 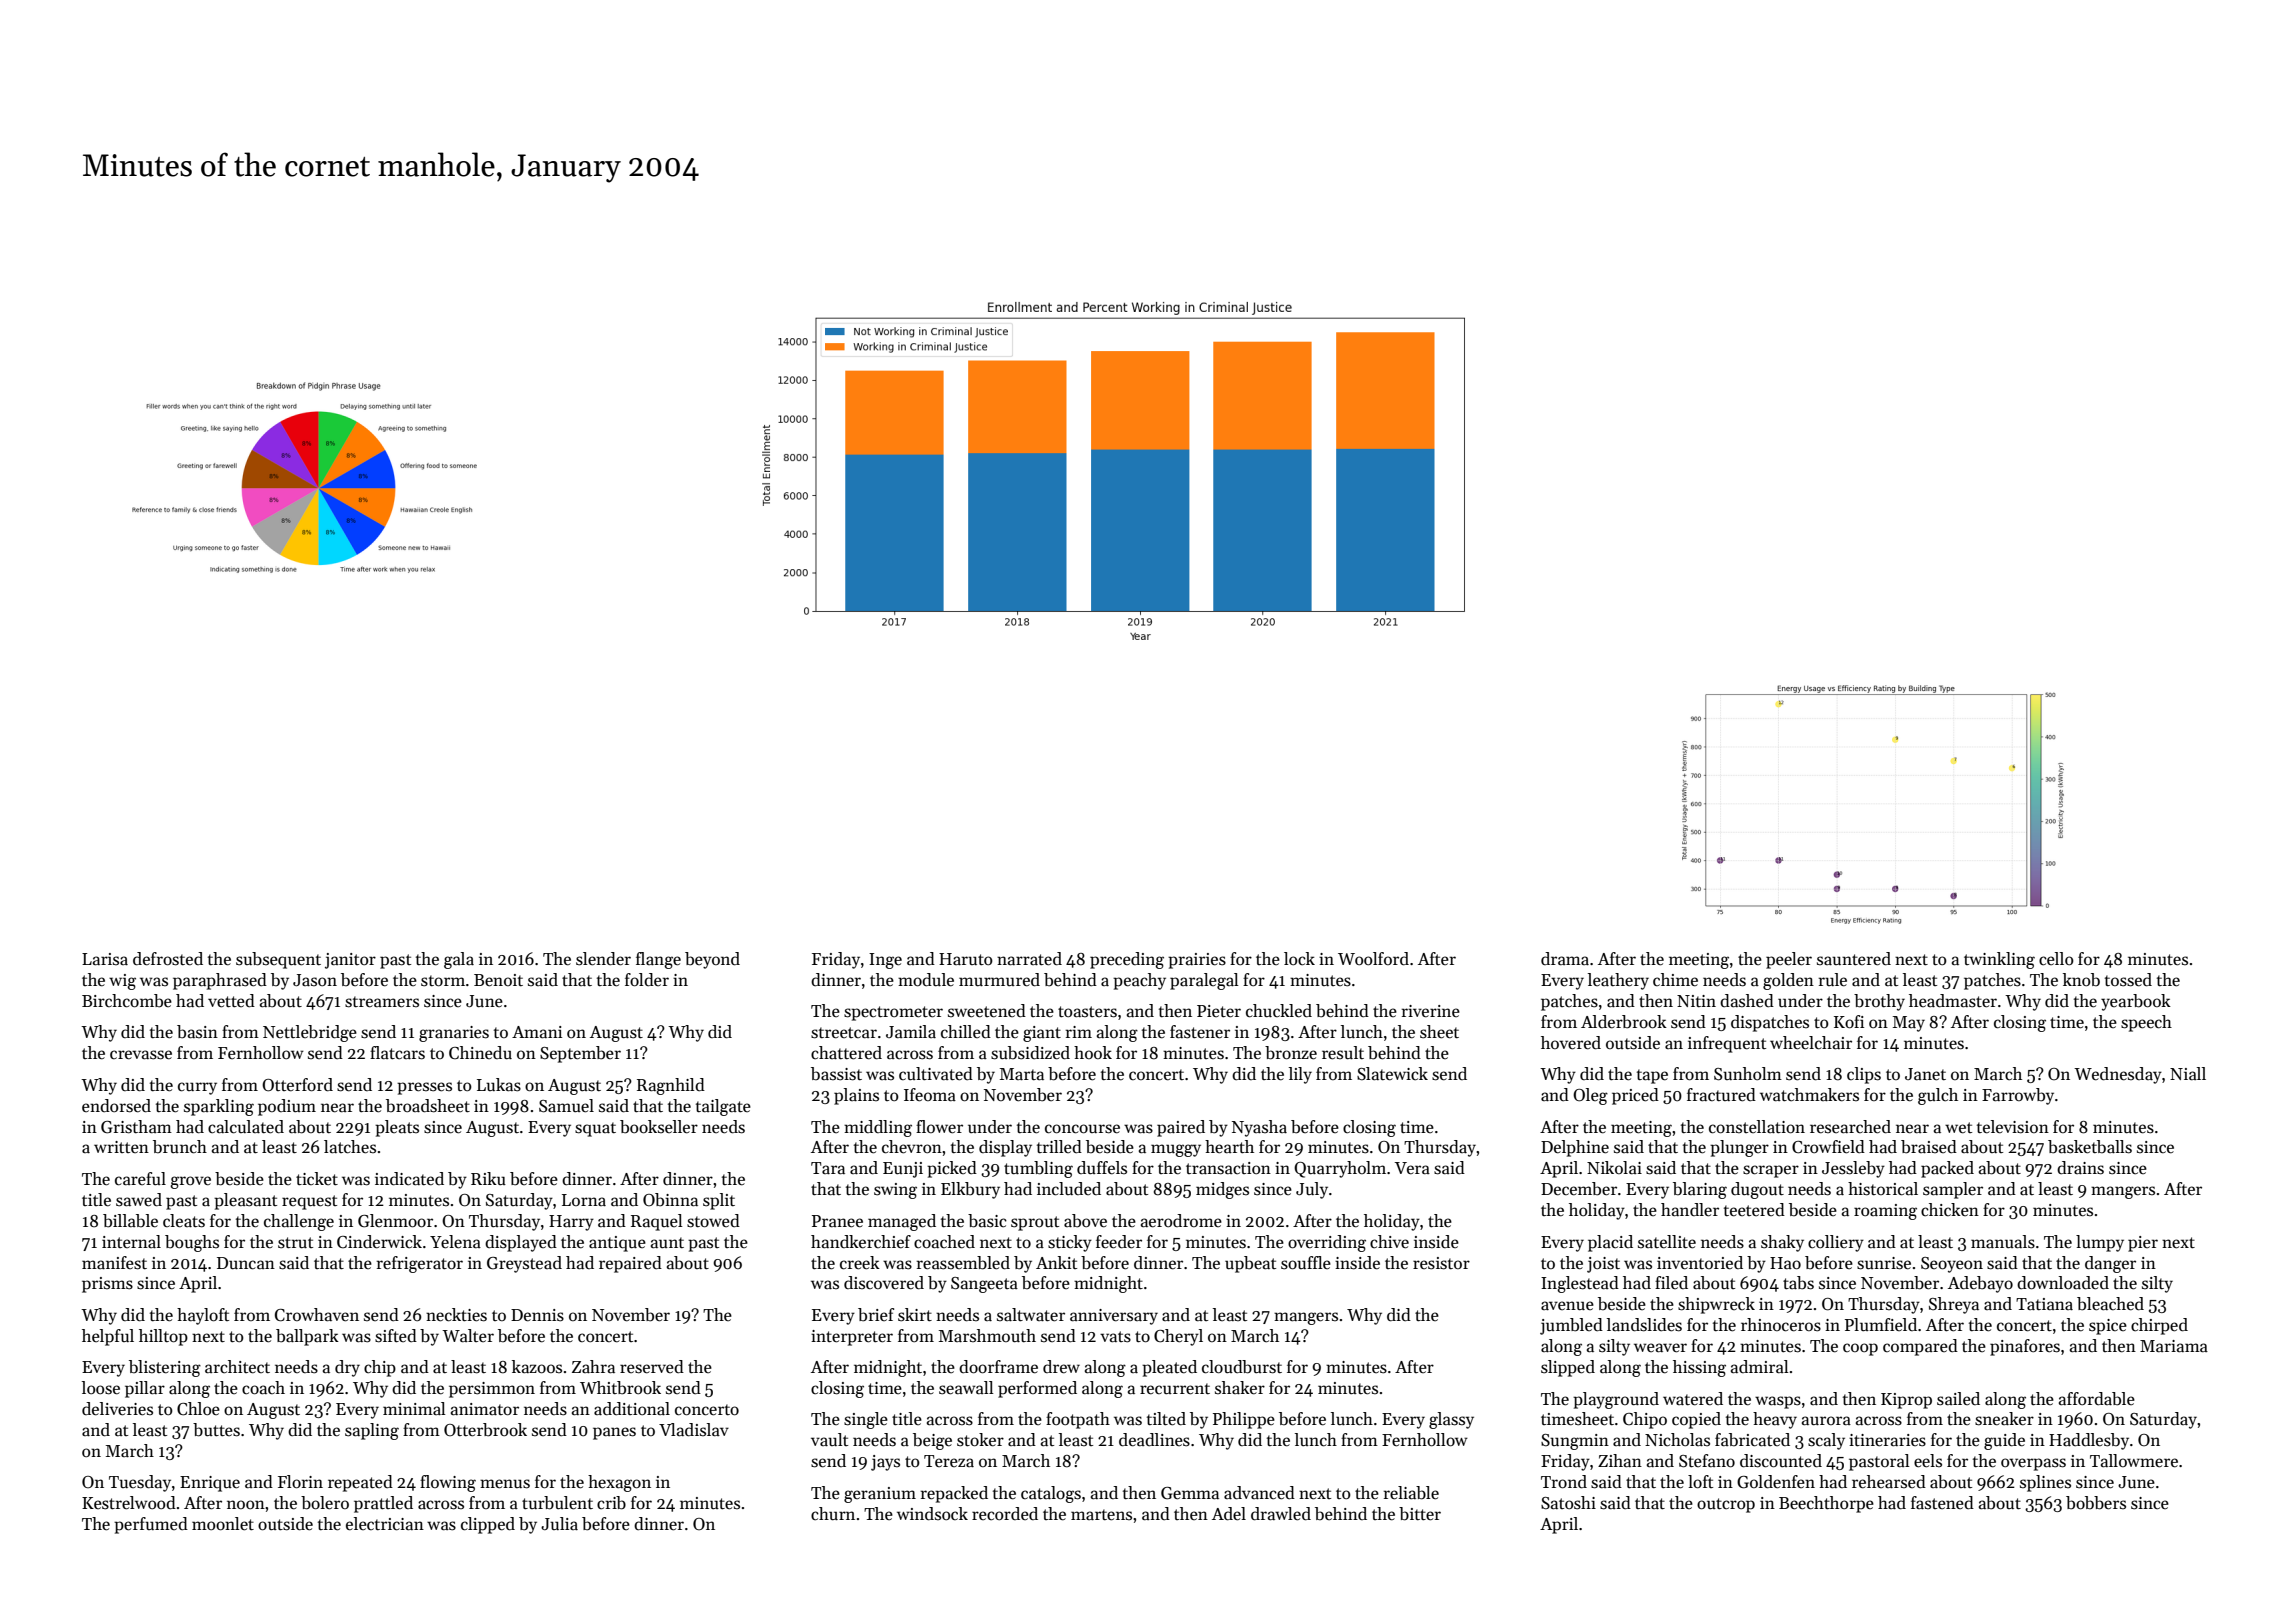 I want to click on subsidized, so click(x=1030, y=1053).
